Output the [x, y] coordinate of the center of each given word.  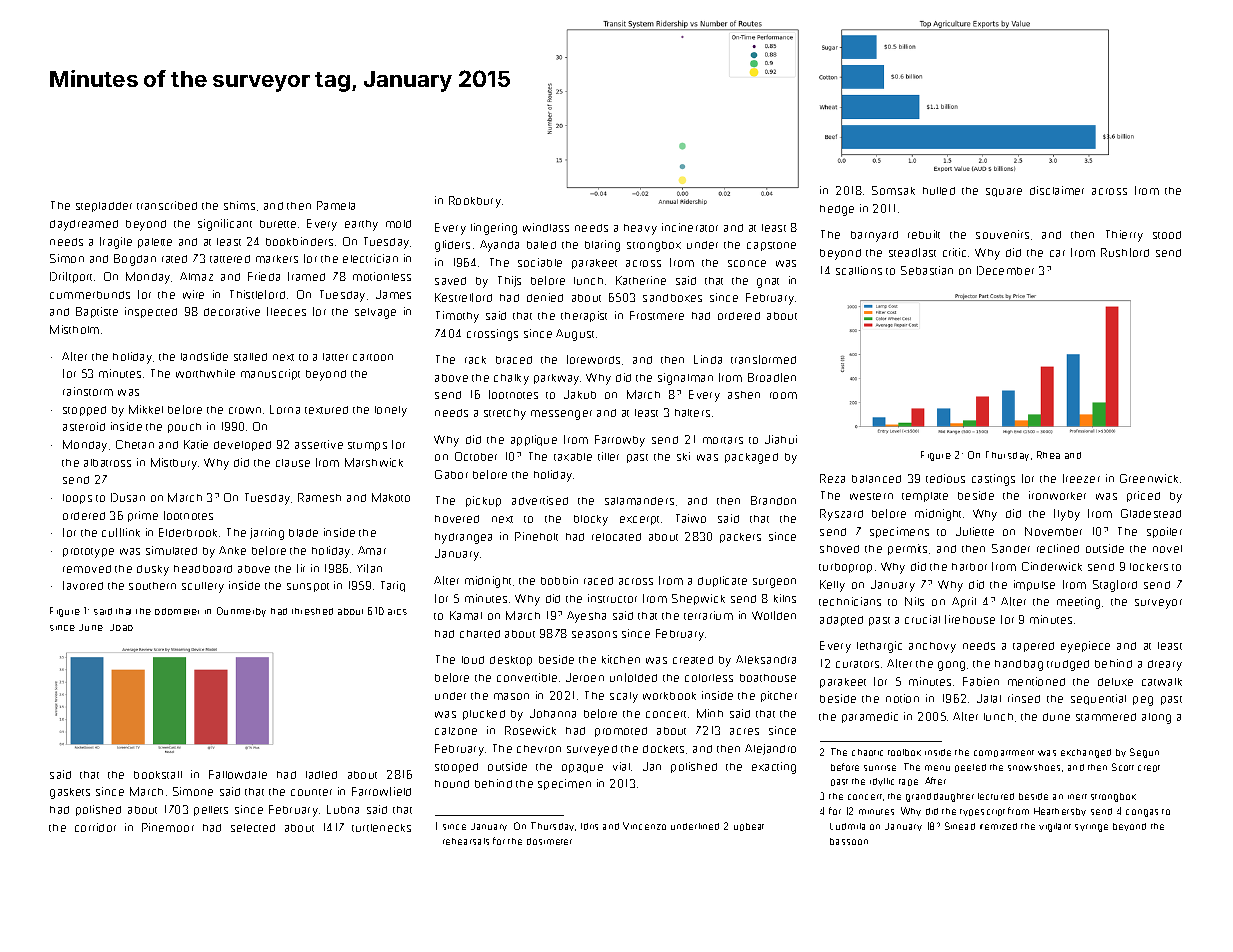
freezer [1081, 478]
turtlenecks [381, 828]
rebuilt [924, 234]
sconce [747, 263]
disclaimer [1057, 190]
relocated [616, 537]
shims [239, 205]
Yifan [369, 568]
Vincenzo [644, 826]
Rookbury [475, 202]
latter [335, 357]
